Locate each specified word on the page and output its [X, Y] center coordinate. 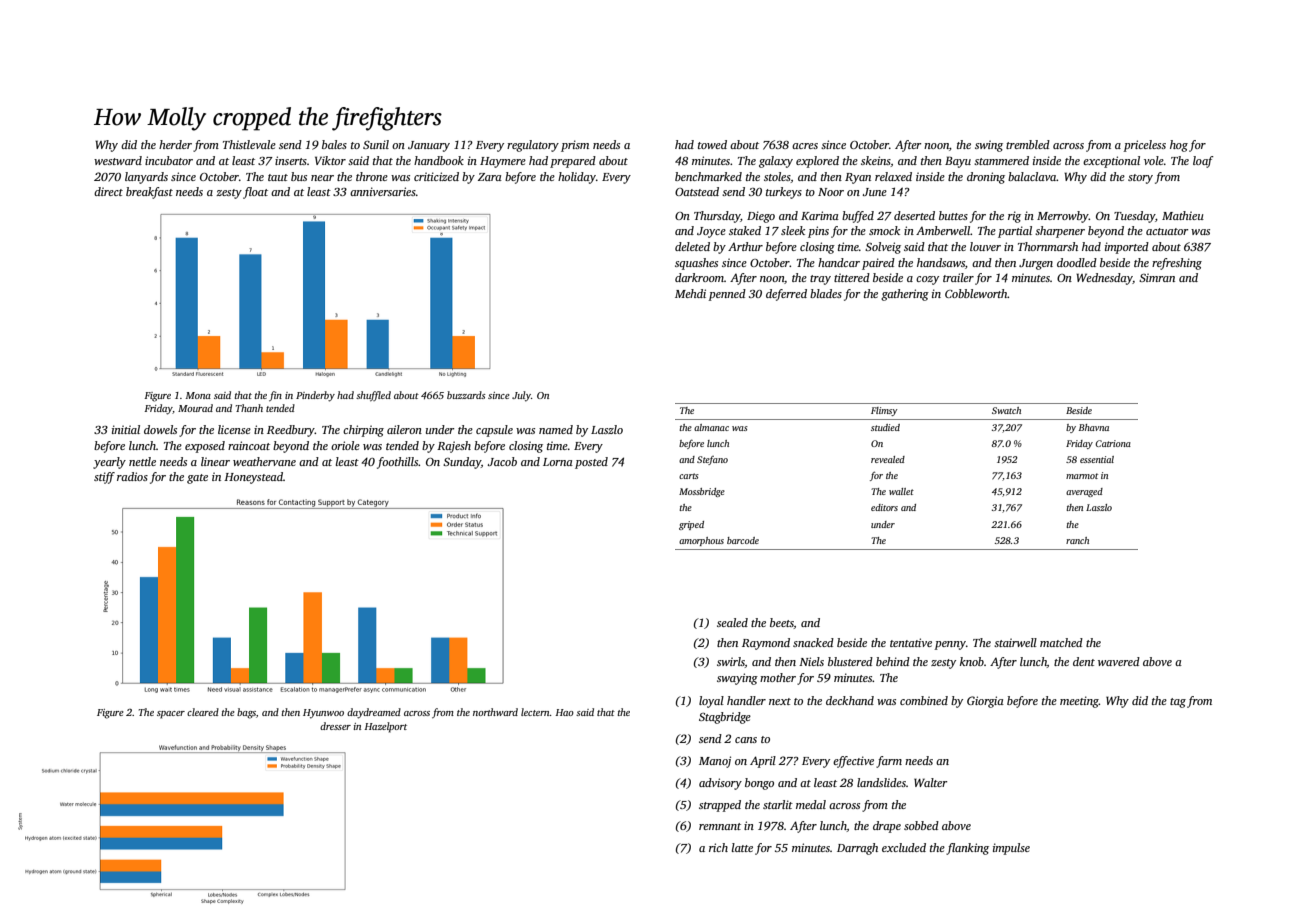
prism [575, 146]
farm [889, 762]
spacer [171, 715]
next [780, 701]
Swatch [1006, 410]
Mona [198, 395]
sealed [732, 622]
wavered [1119, 661]
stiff [104, 478]
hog [1179, 146]
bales [334, 144]
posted [591, 463]
